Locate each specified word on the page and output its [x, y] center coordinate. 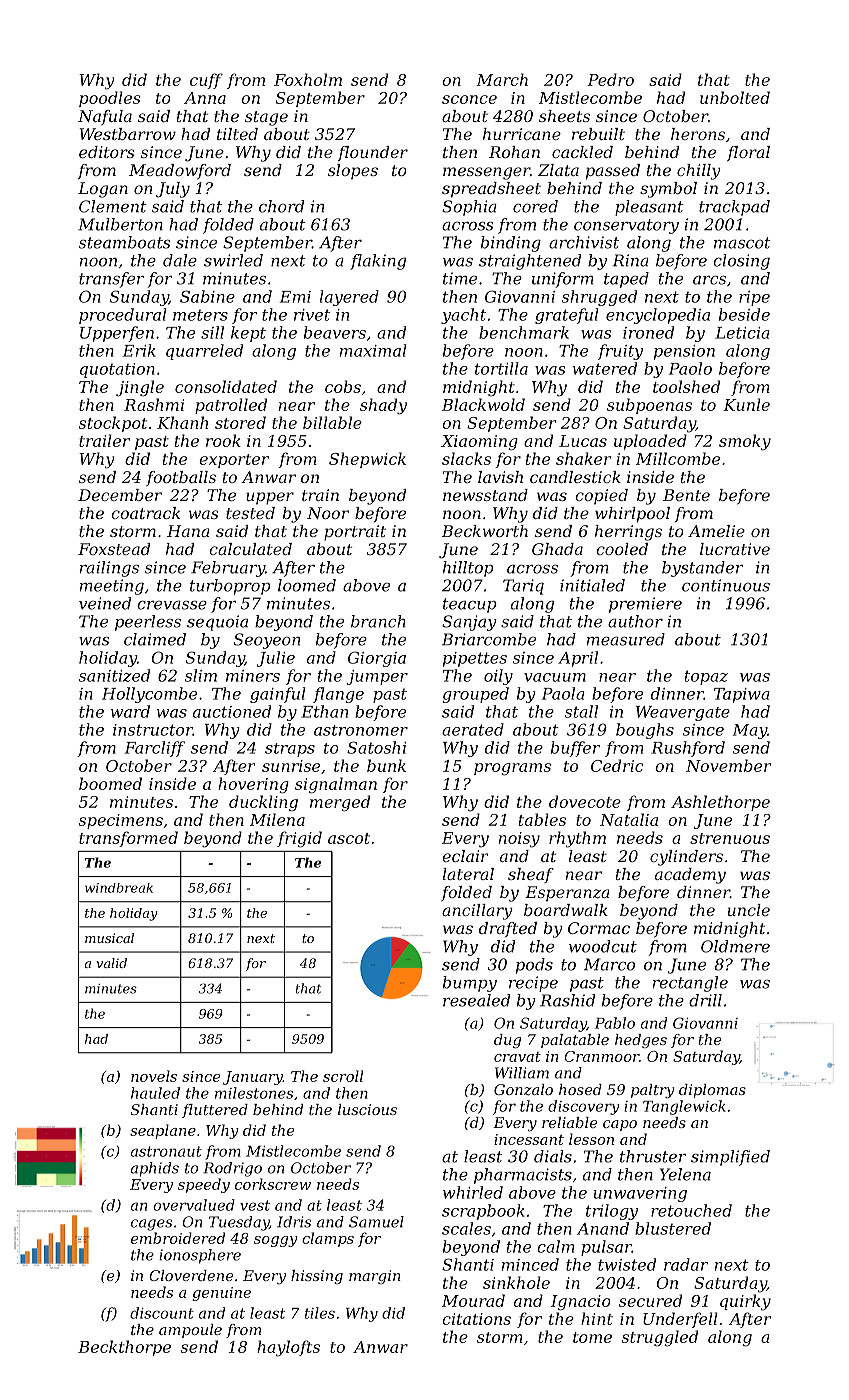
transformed [128, 839]
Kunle [746, 404]
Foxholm [308, 79]
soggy [276, 1241]
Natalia [629, 819]
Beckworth [485, 531]
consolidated [226, 386]
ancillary [477, 912]
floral [748, 153]
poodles [110, 99]
